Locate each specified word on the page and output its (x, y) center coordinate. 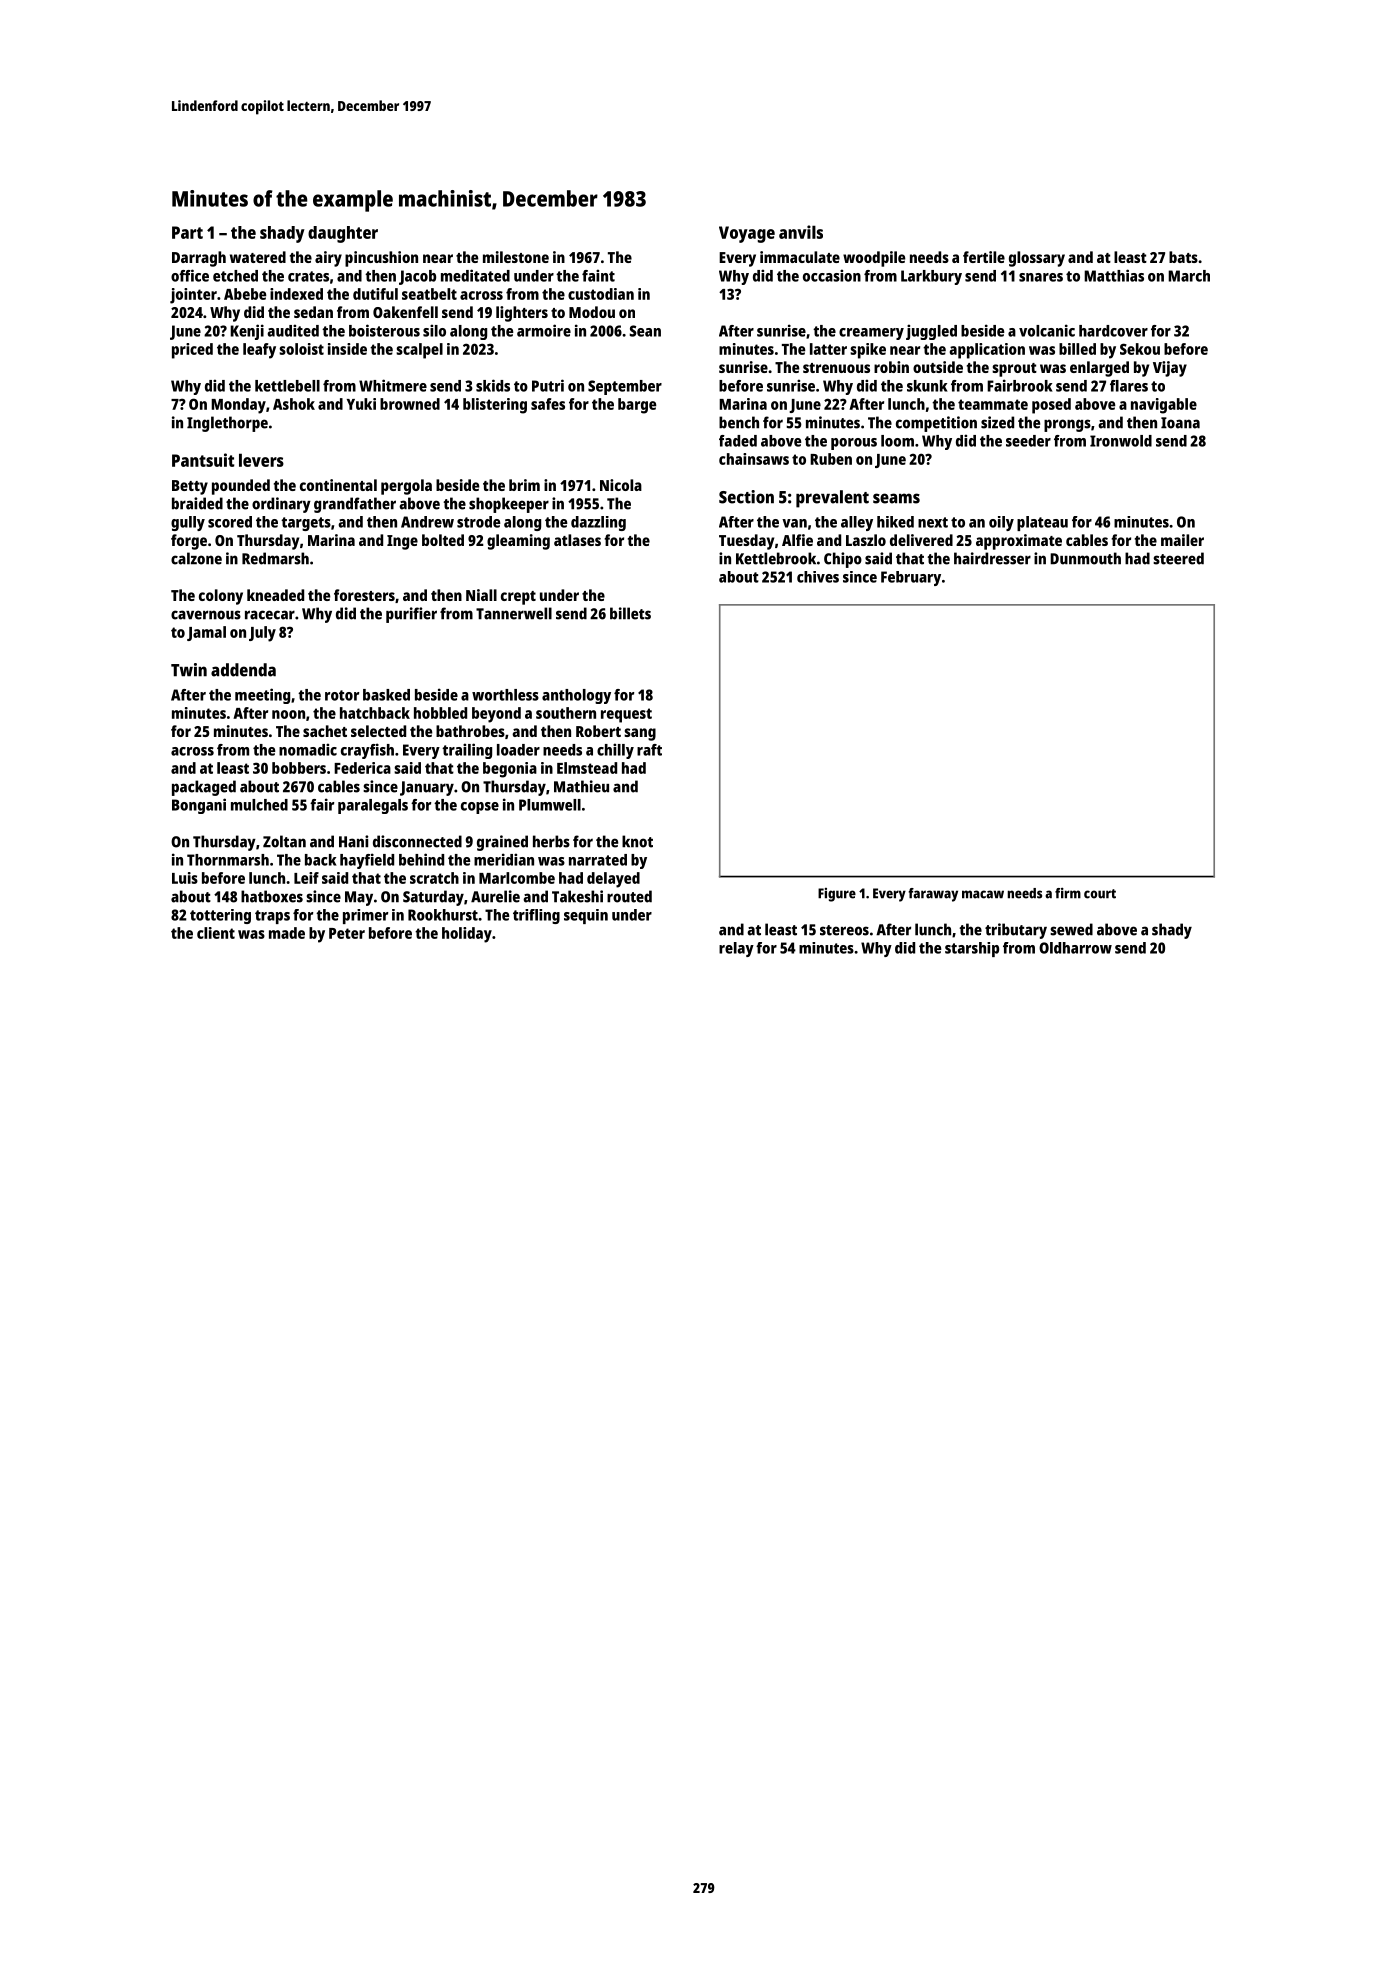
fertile (984, 257)
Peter (347, 933)
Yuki (361, 404)
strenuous (836, 368)
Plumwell (550, 805)
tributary (1016, 931)
